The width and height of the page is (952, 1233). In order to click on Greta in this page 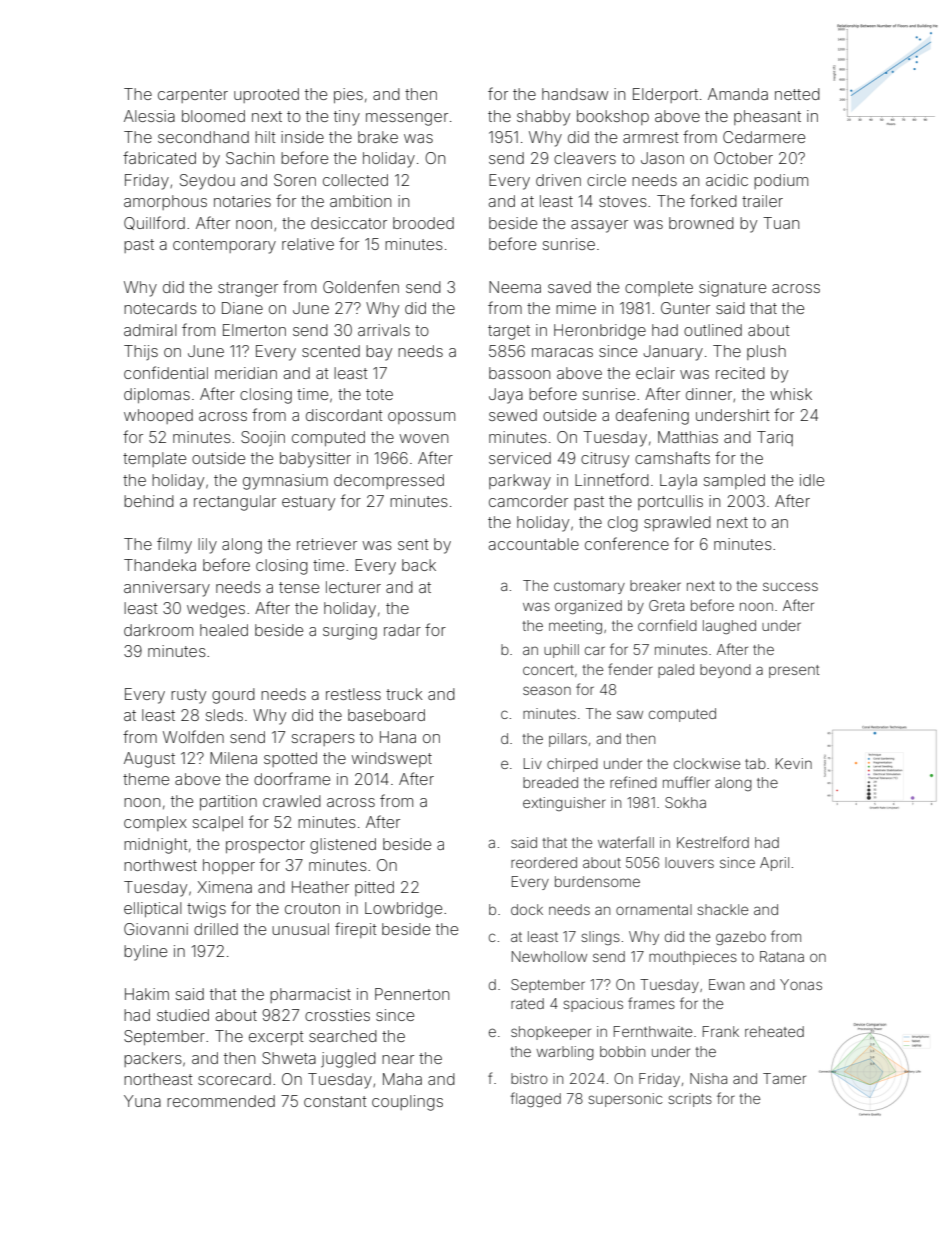, I will do `click(666, 605)`.
